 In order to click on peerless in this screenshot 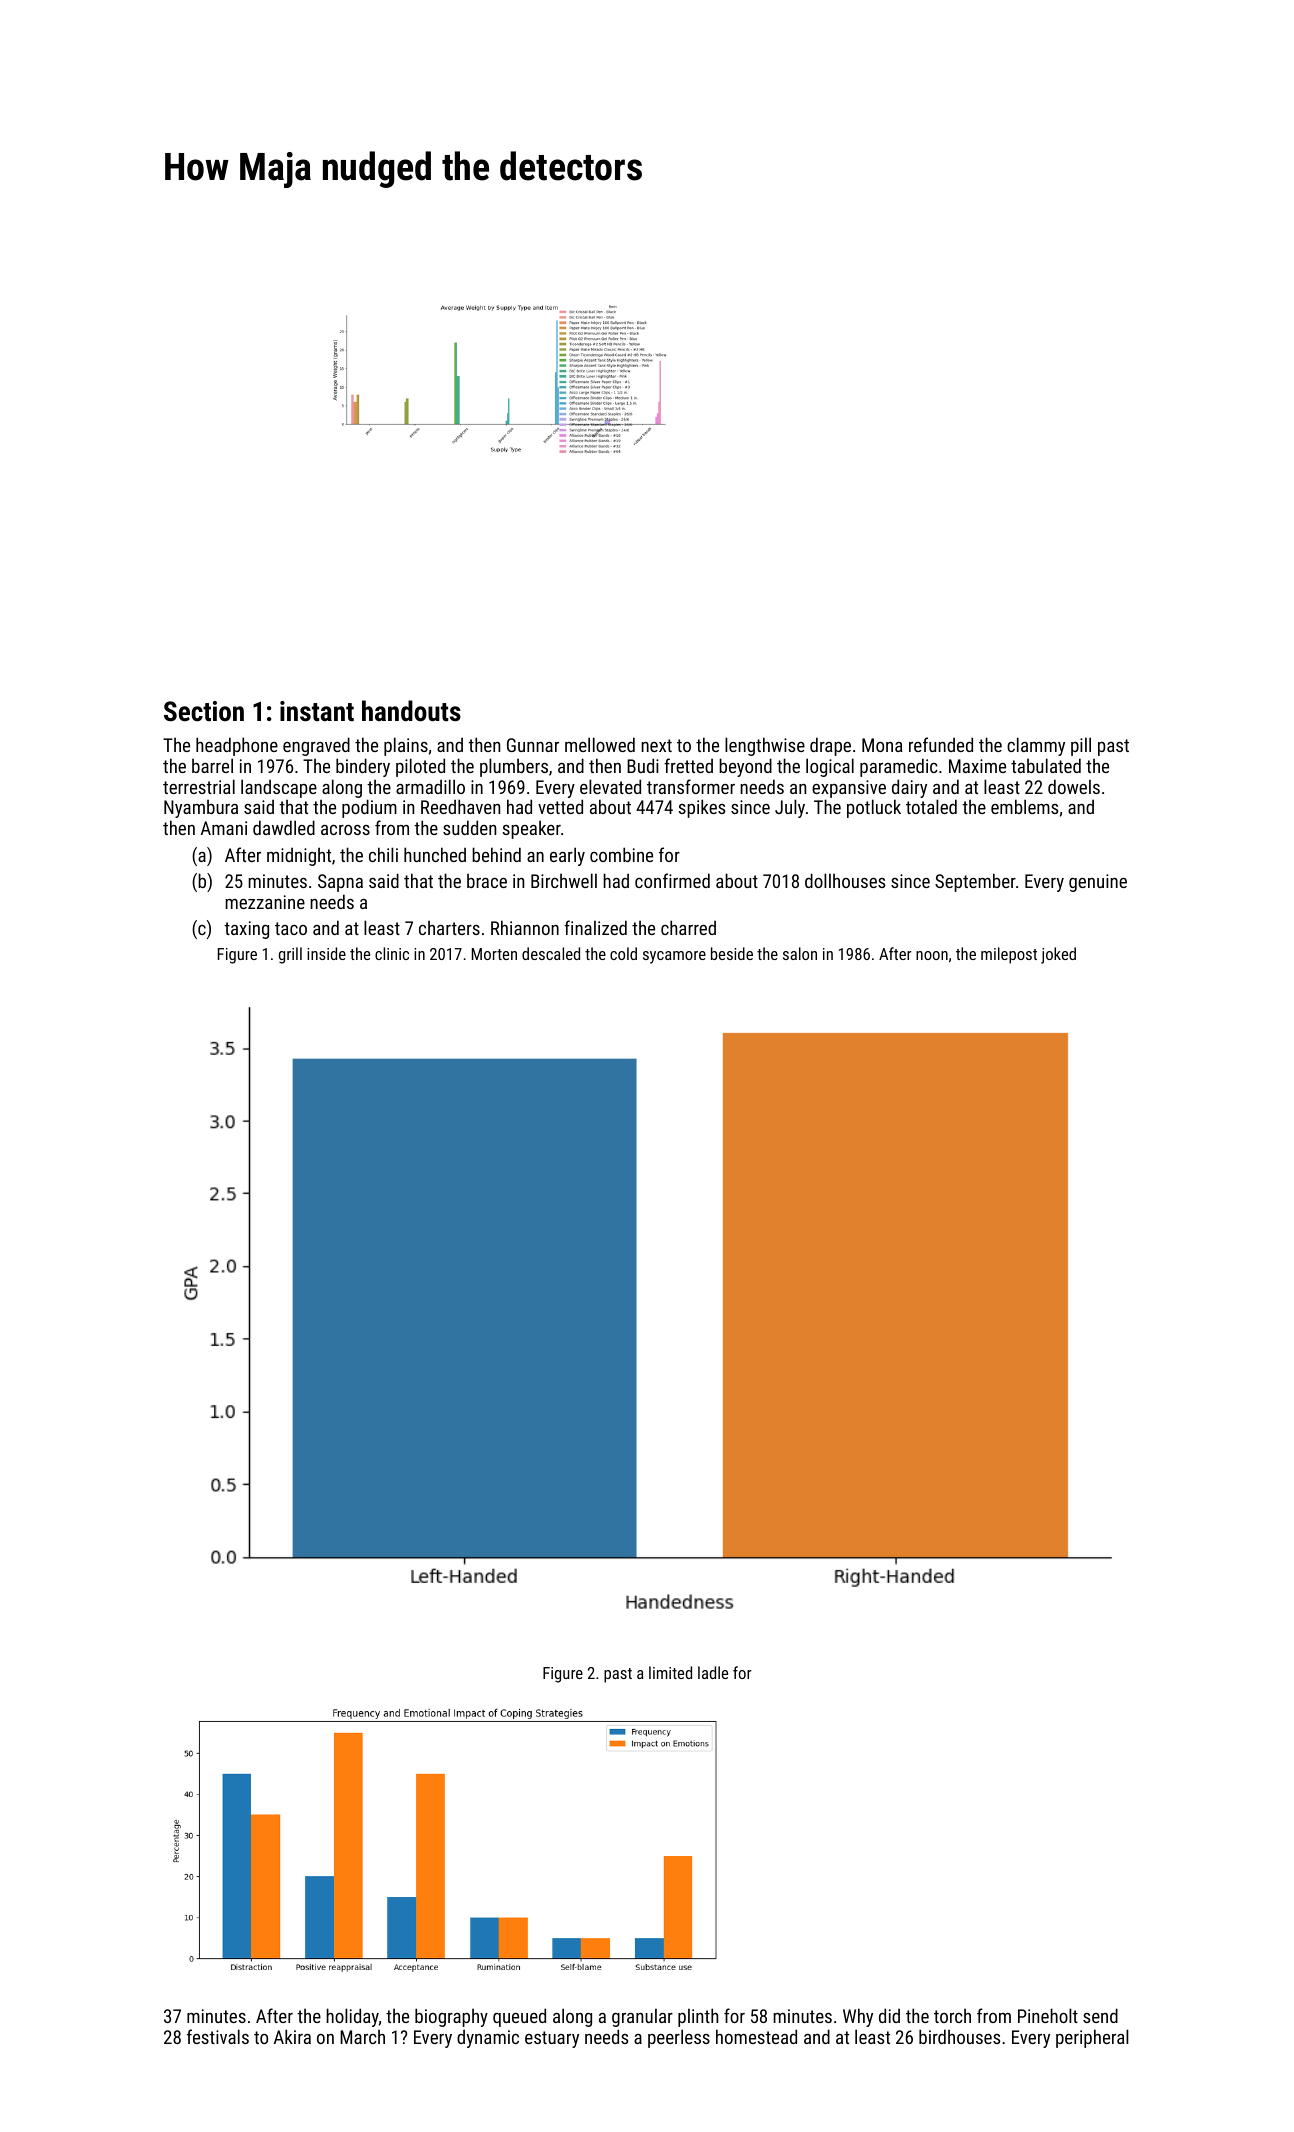, I will do `click(679, 2038)`.
